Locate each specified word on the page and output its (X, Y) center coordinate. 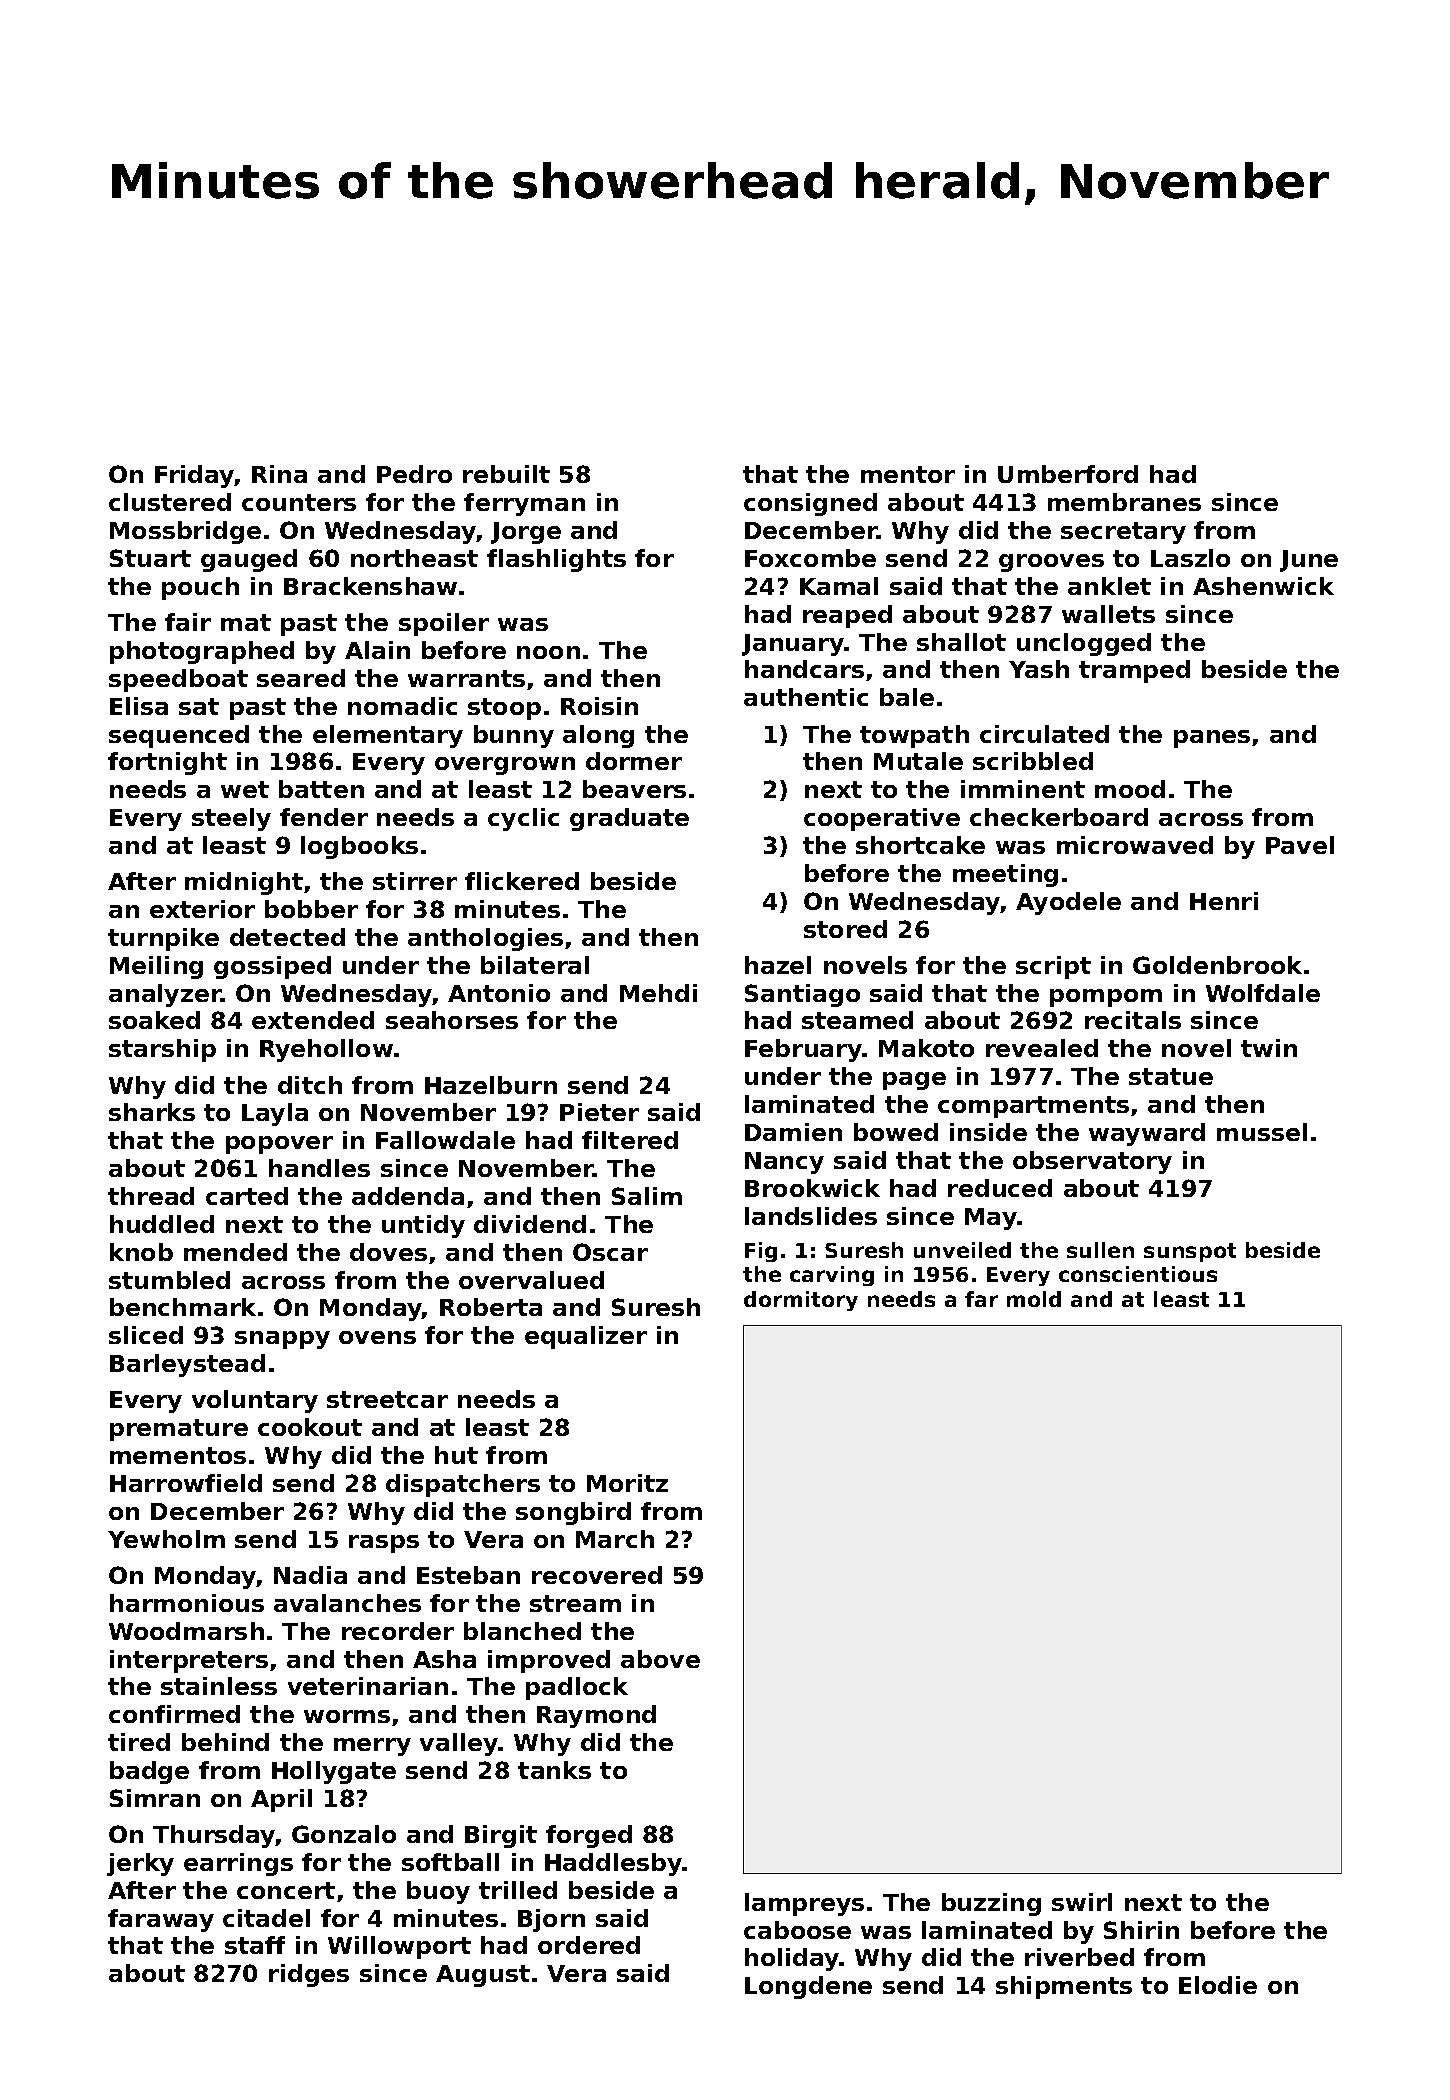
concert (286, 1890)
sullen (1100, 1250)
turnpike (163, 939)
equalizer (586, 1337)
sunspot (1190, 1252)
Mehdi (658, 993)
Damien (793, 1132)
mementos (178, 1455)
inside (988, 1132)
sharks (152, 1112)
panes (1212, 739)
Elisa (139, 706)
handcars (804, 669)
